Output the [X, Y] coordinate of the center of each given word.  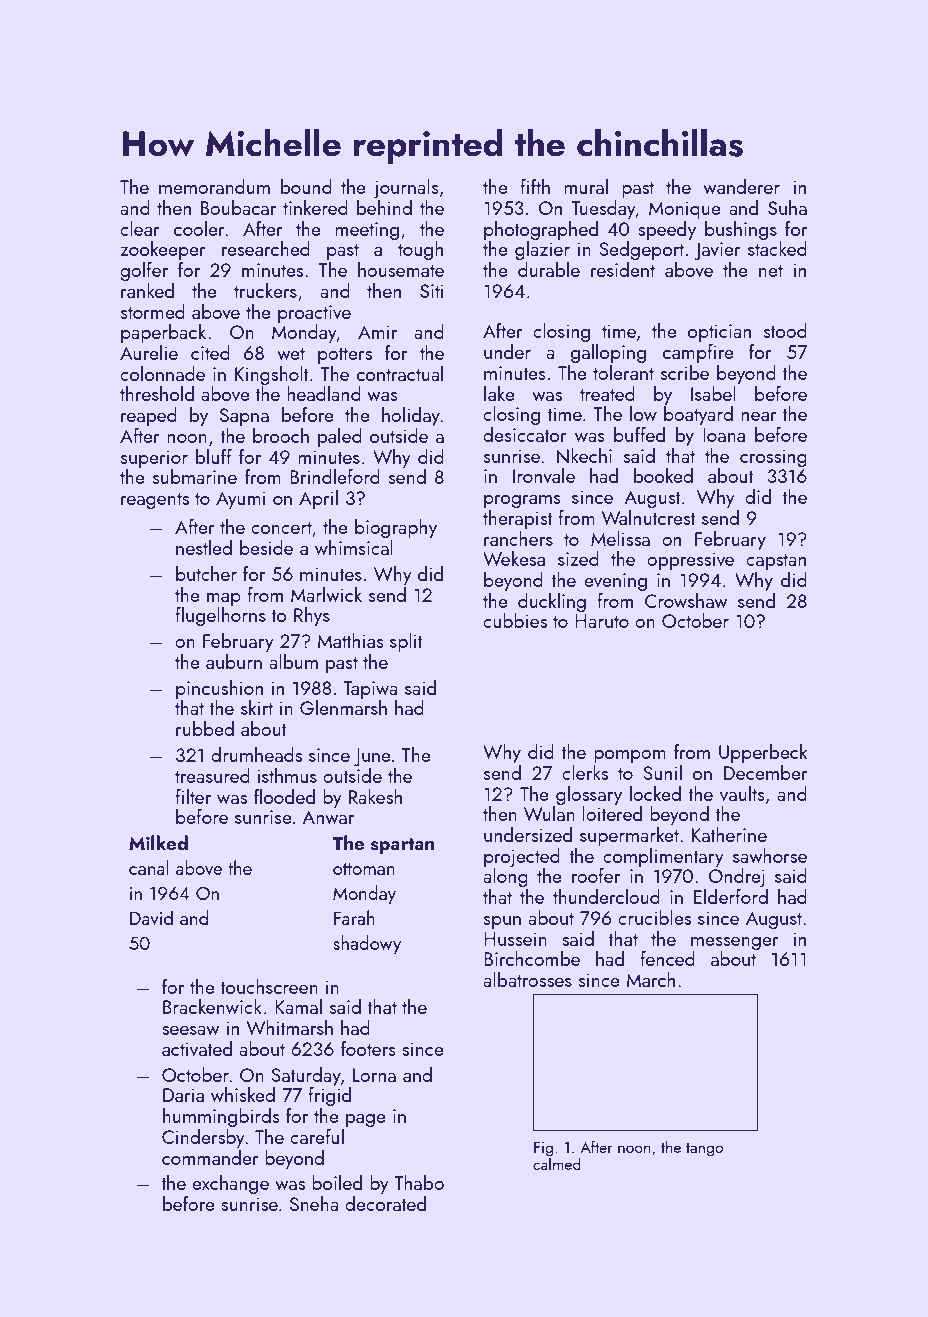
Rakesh [375, 796]
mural [586, 186]
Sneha [314, 1203]
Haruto [602, 621]
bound [306, 186]
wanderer [741, 186]
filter [193, 796]
